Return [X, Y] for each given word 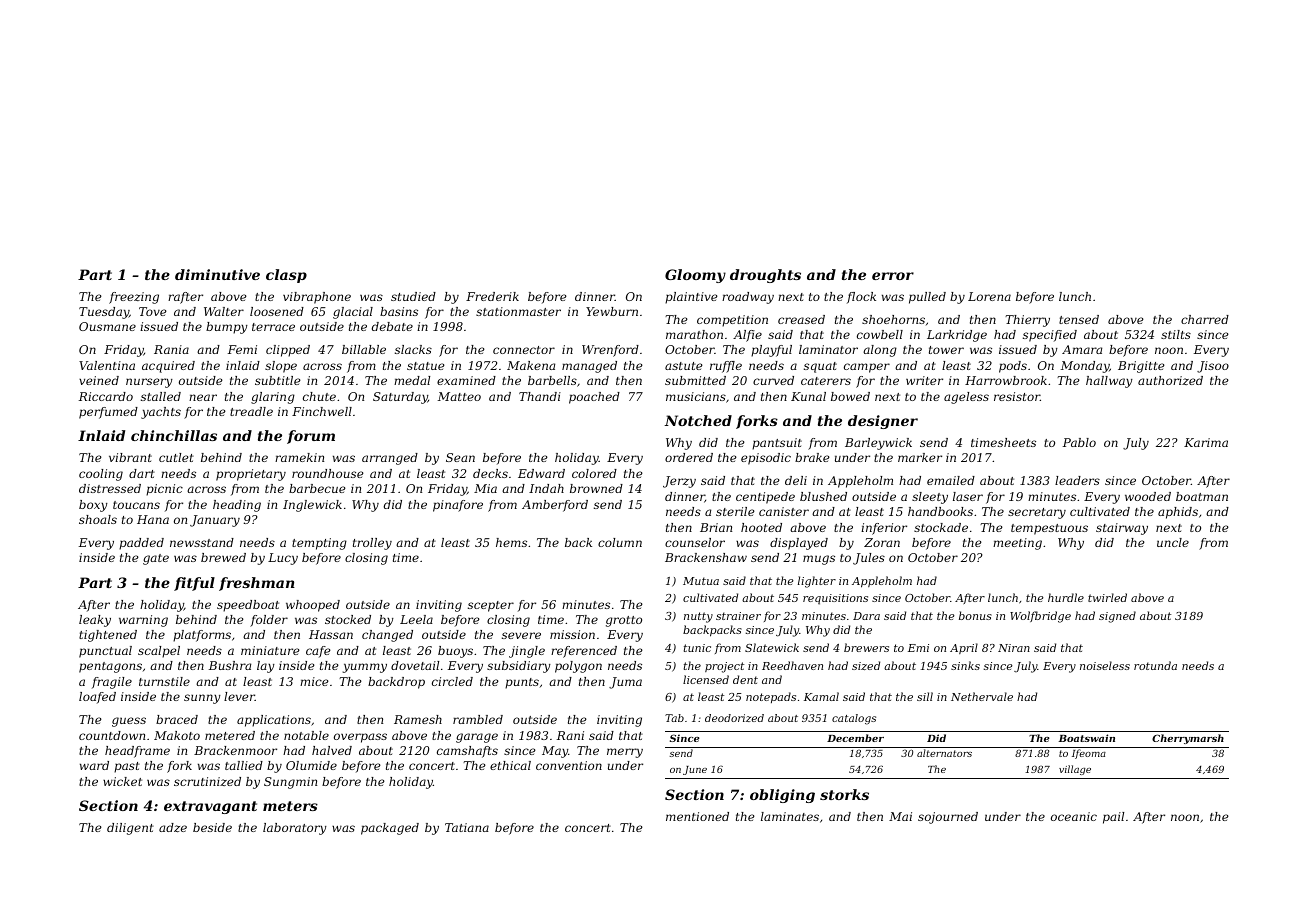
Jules [869, 559]
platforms [202, 636]
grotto [624, 621]
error [893, 276]
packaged [390, 829]
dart [142, 473]
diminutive [217, 274]
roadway [748, 298]
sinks [965, 665]
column [620, 542]
